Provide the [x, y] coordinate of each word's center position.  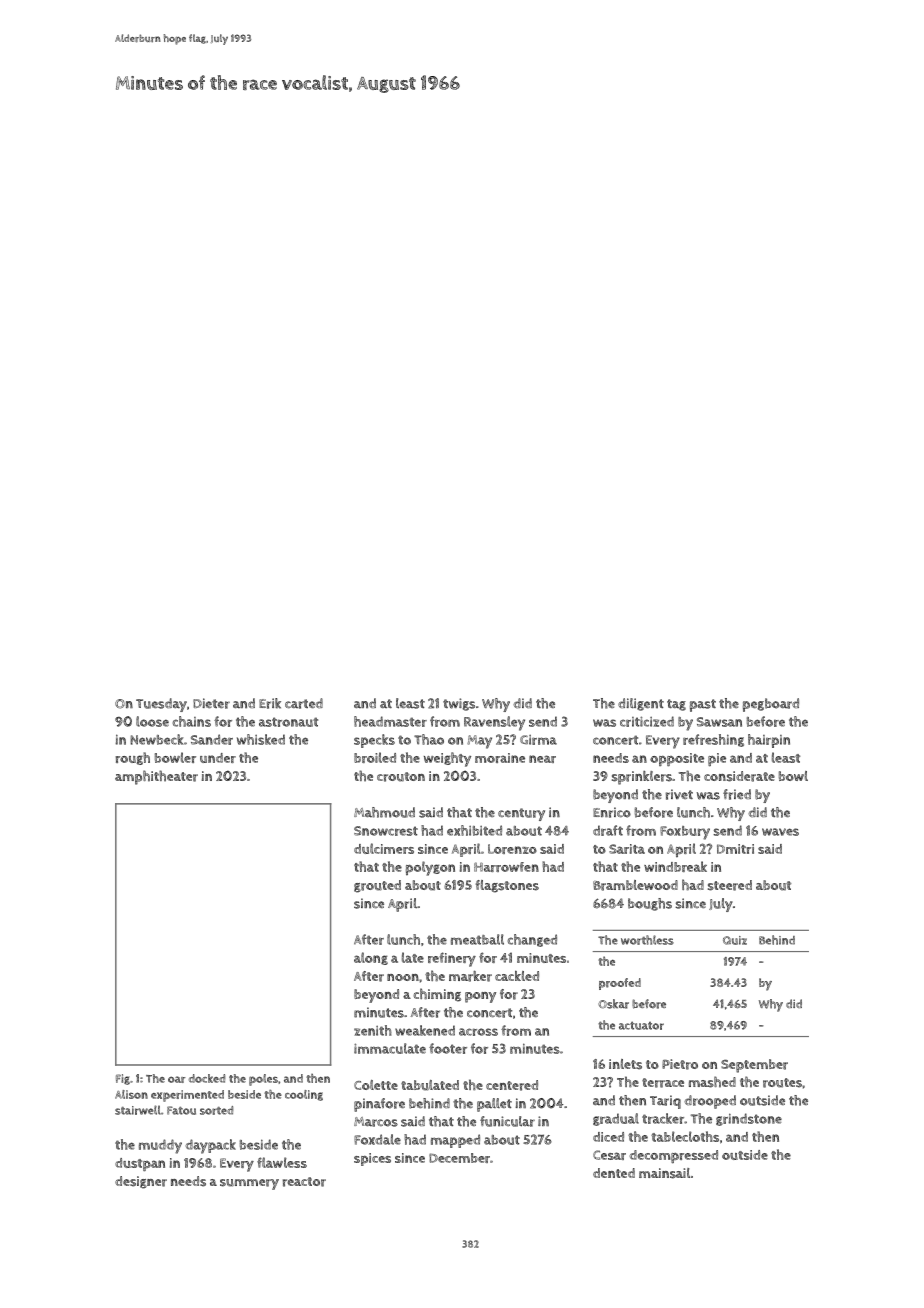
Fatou [181, 1110]
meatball [477, 939]
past [703, 705]
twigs [459, 704]
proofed [620, 984]
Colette [376, 1085]
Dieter [211, 703]
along [371, 958]
